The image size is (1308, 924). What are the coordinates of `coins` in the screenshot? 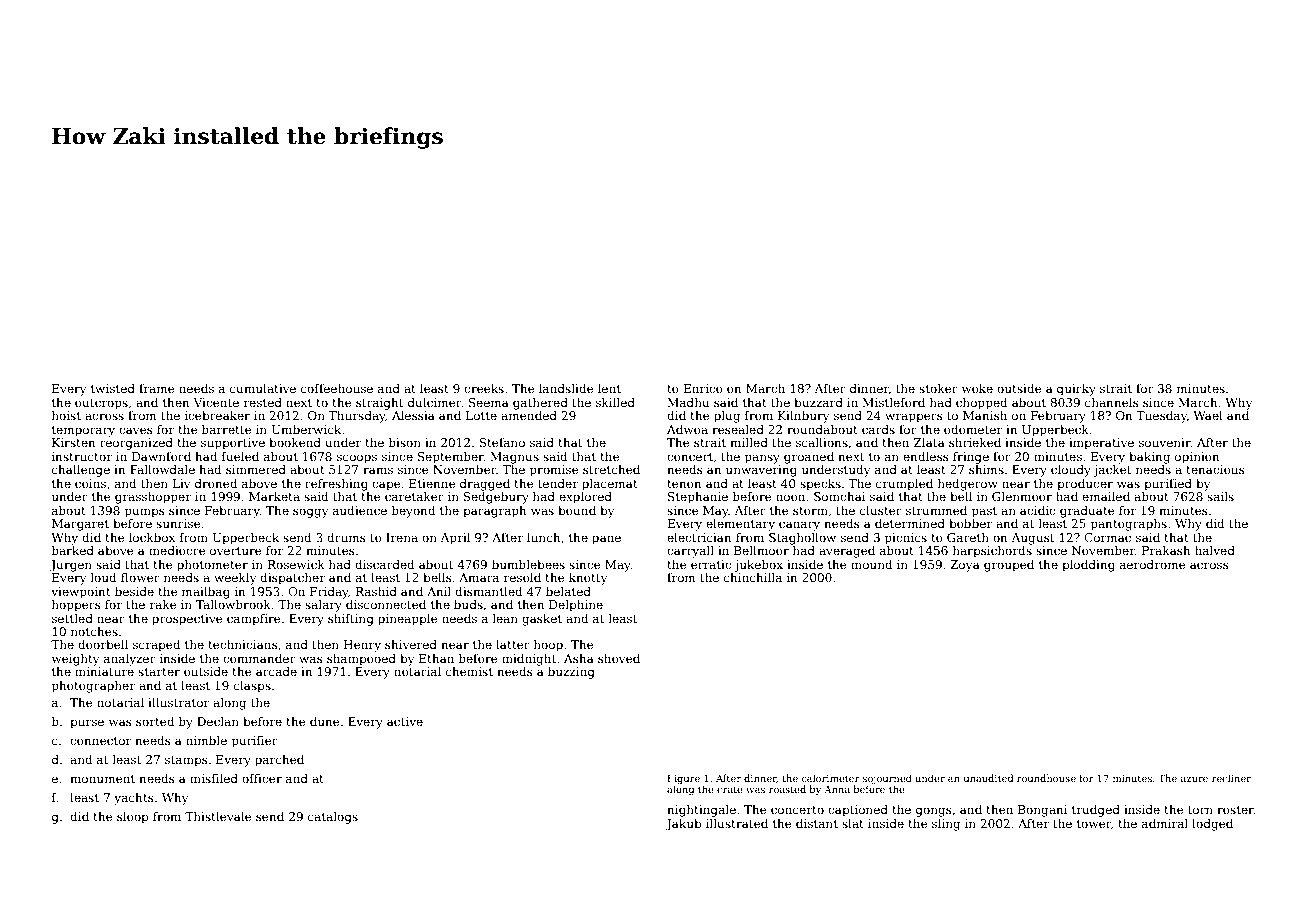 It's located at (90, 483).
